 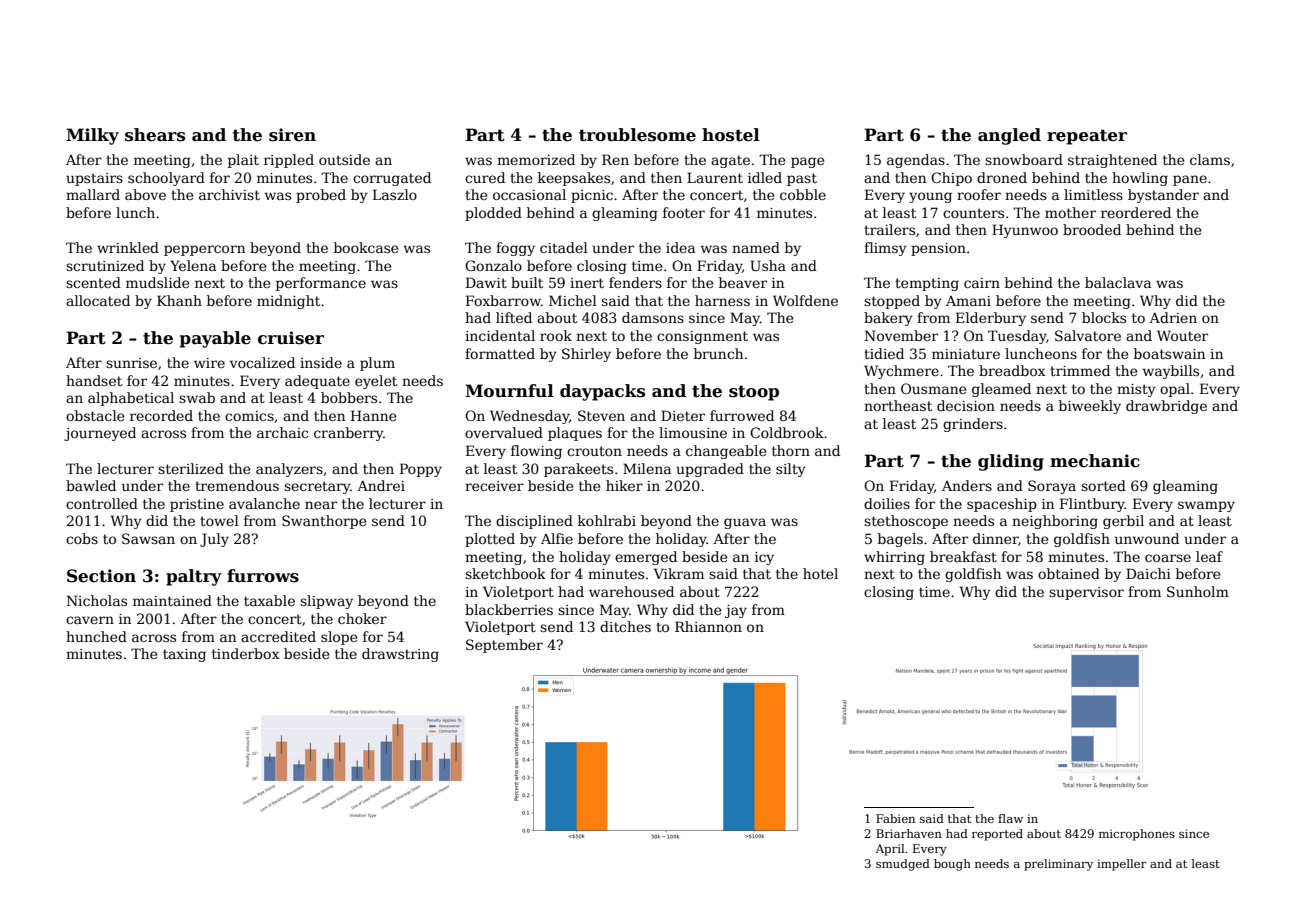 What do you see at coordinates (262, 362) in the page?
I see `vocalized` at bounding box center [262, 362].
